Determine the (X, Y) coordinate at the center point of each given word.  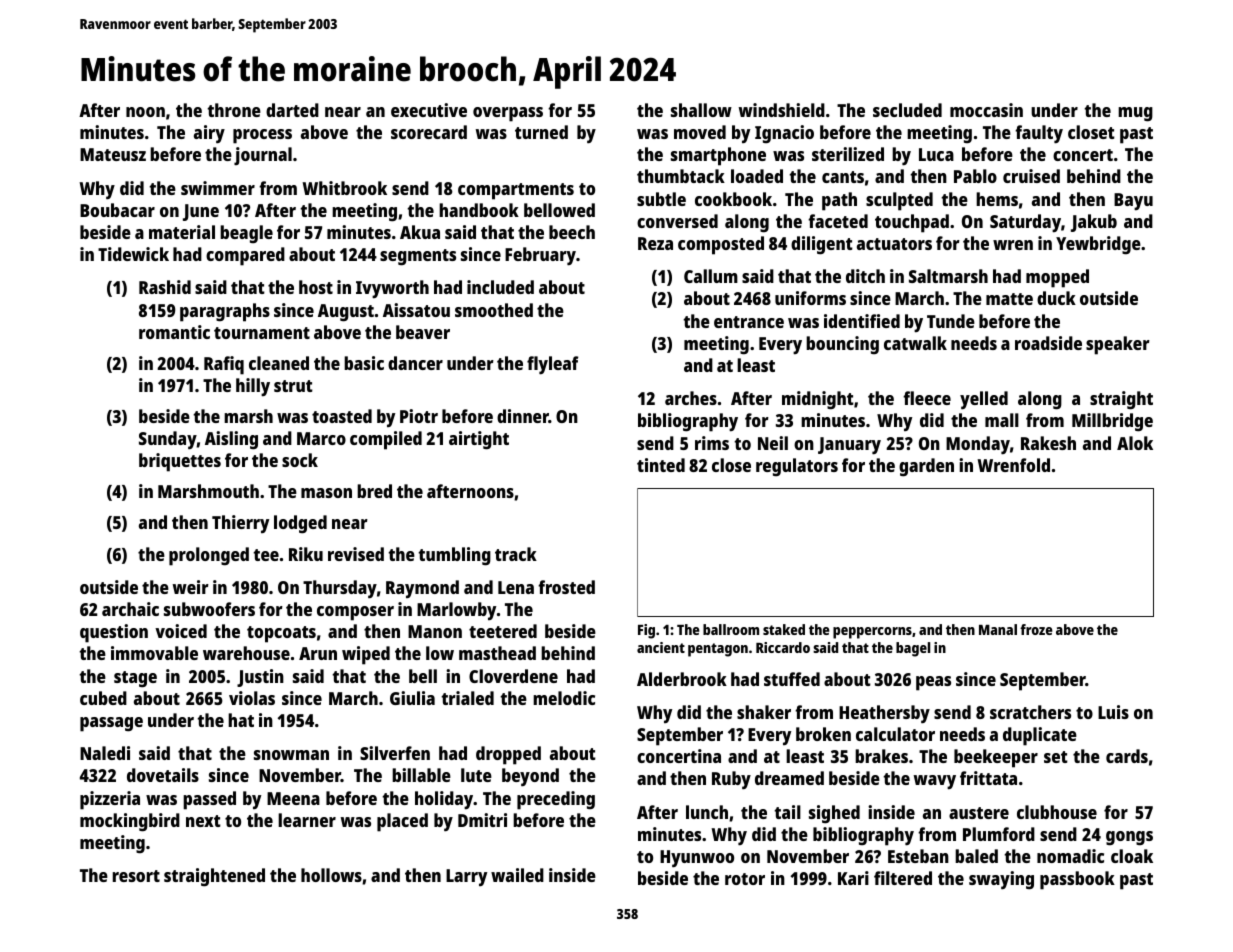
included (500, 287)
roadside (1048, 343)
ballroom (731, 629)
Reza (655, 243)
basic (364, 363)
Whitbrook (344, 188)
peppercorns (872, 633)
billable (421, 775)
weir (191, 587)
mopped (1057, 278)
